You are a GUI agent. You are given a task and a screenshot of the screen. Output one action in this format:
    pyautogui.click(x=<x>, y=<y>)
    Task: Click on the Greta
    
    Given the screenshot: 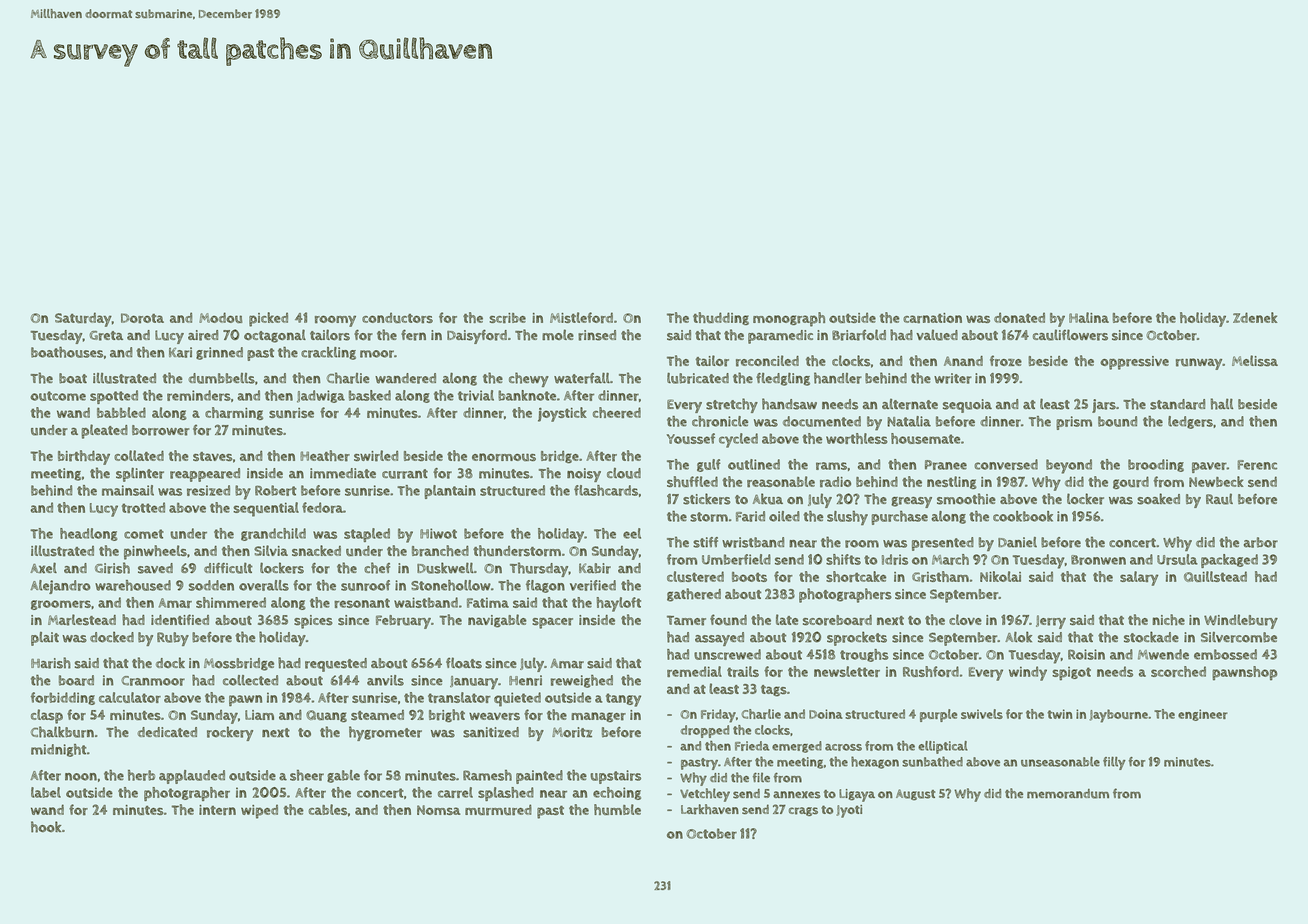 What is the action you would take?
    pyautogui.click(x=106, y=336)
